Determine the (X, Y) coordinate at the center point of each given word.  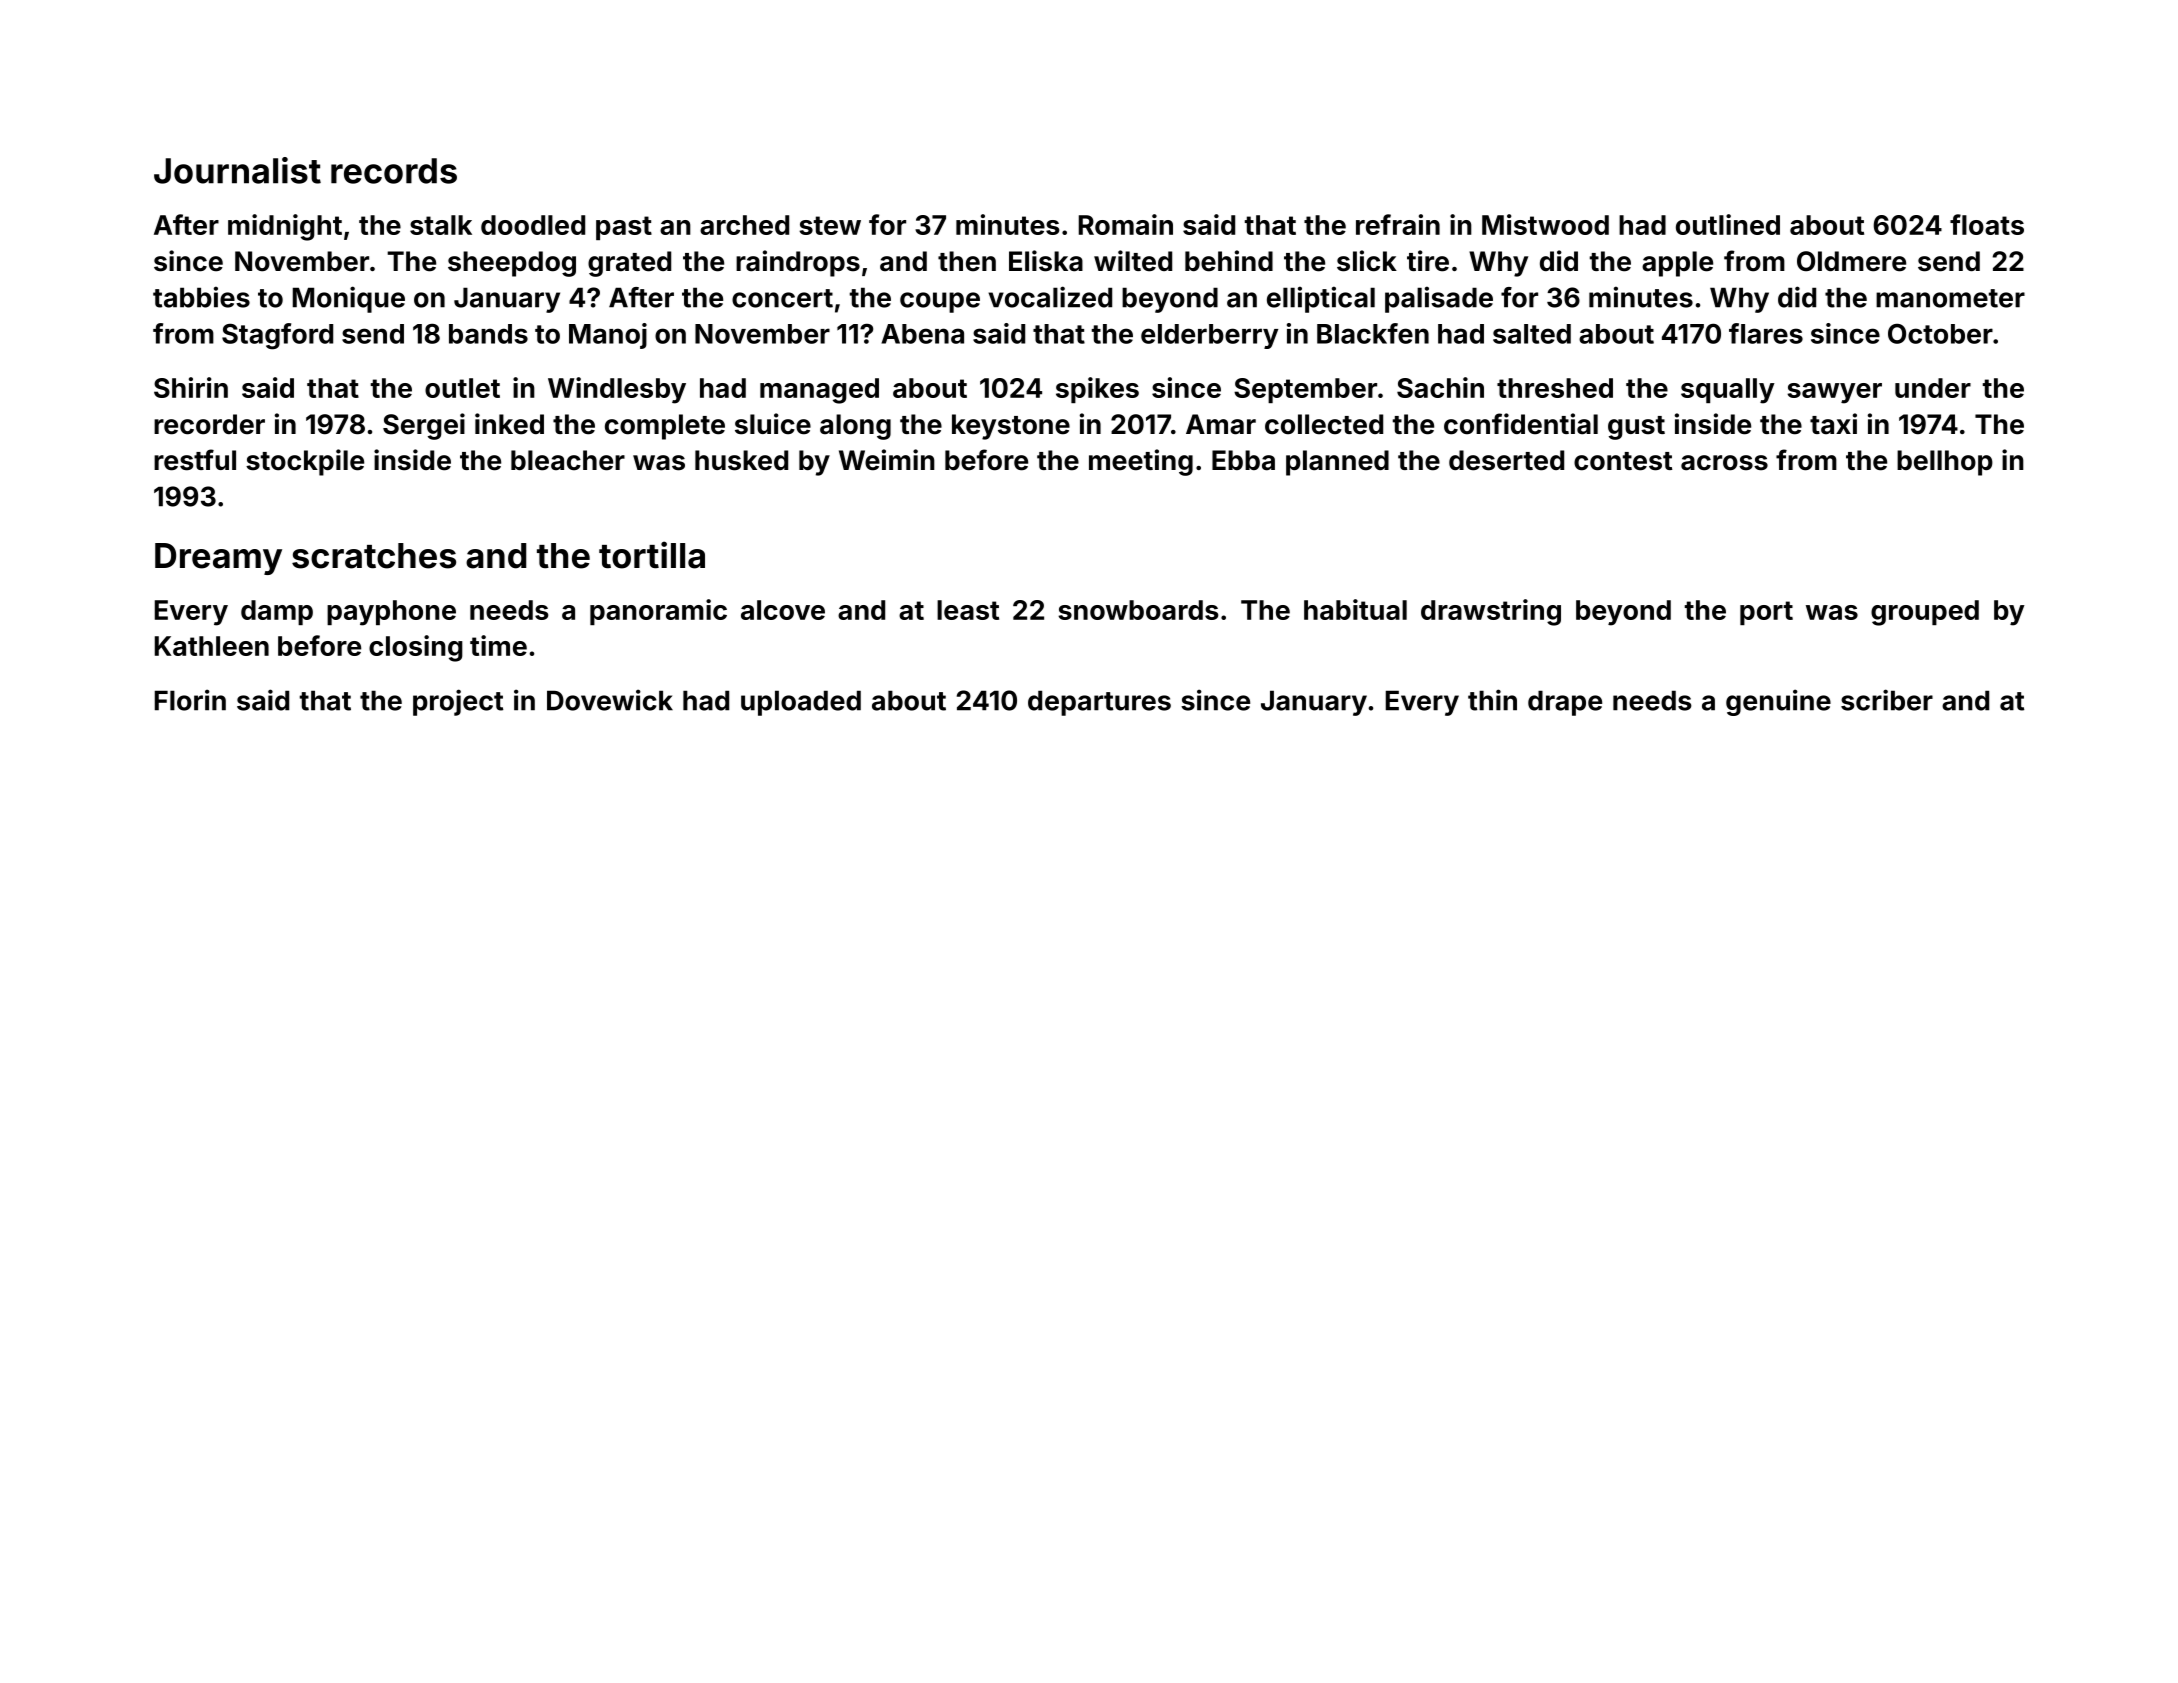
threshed (1555, 388)
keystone (1011, 427)
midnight (285, 227)
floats (1987, 224)
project (458, 702)
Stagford (277, 336)
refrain (1398, 224)
